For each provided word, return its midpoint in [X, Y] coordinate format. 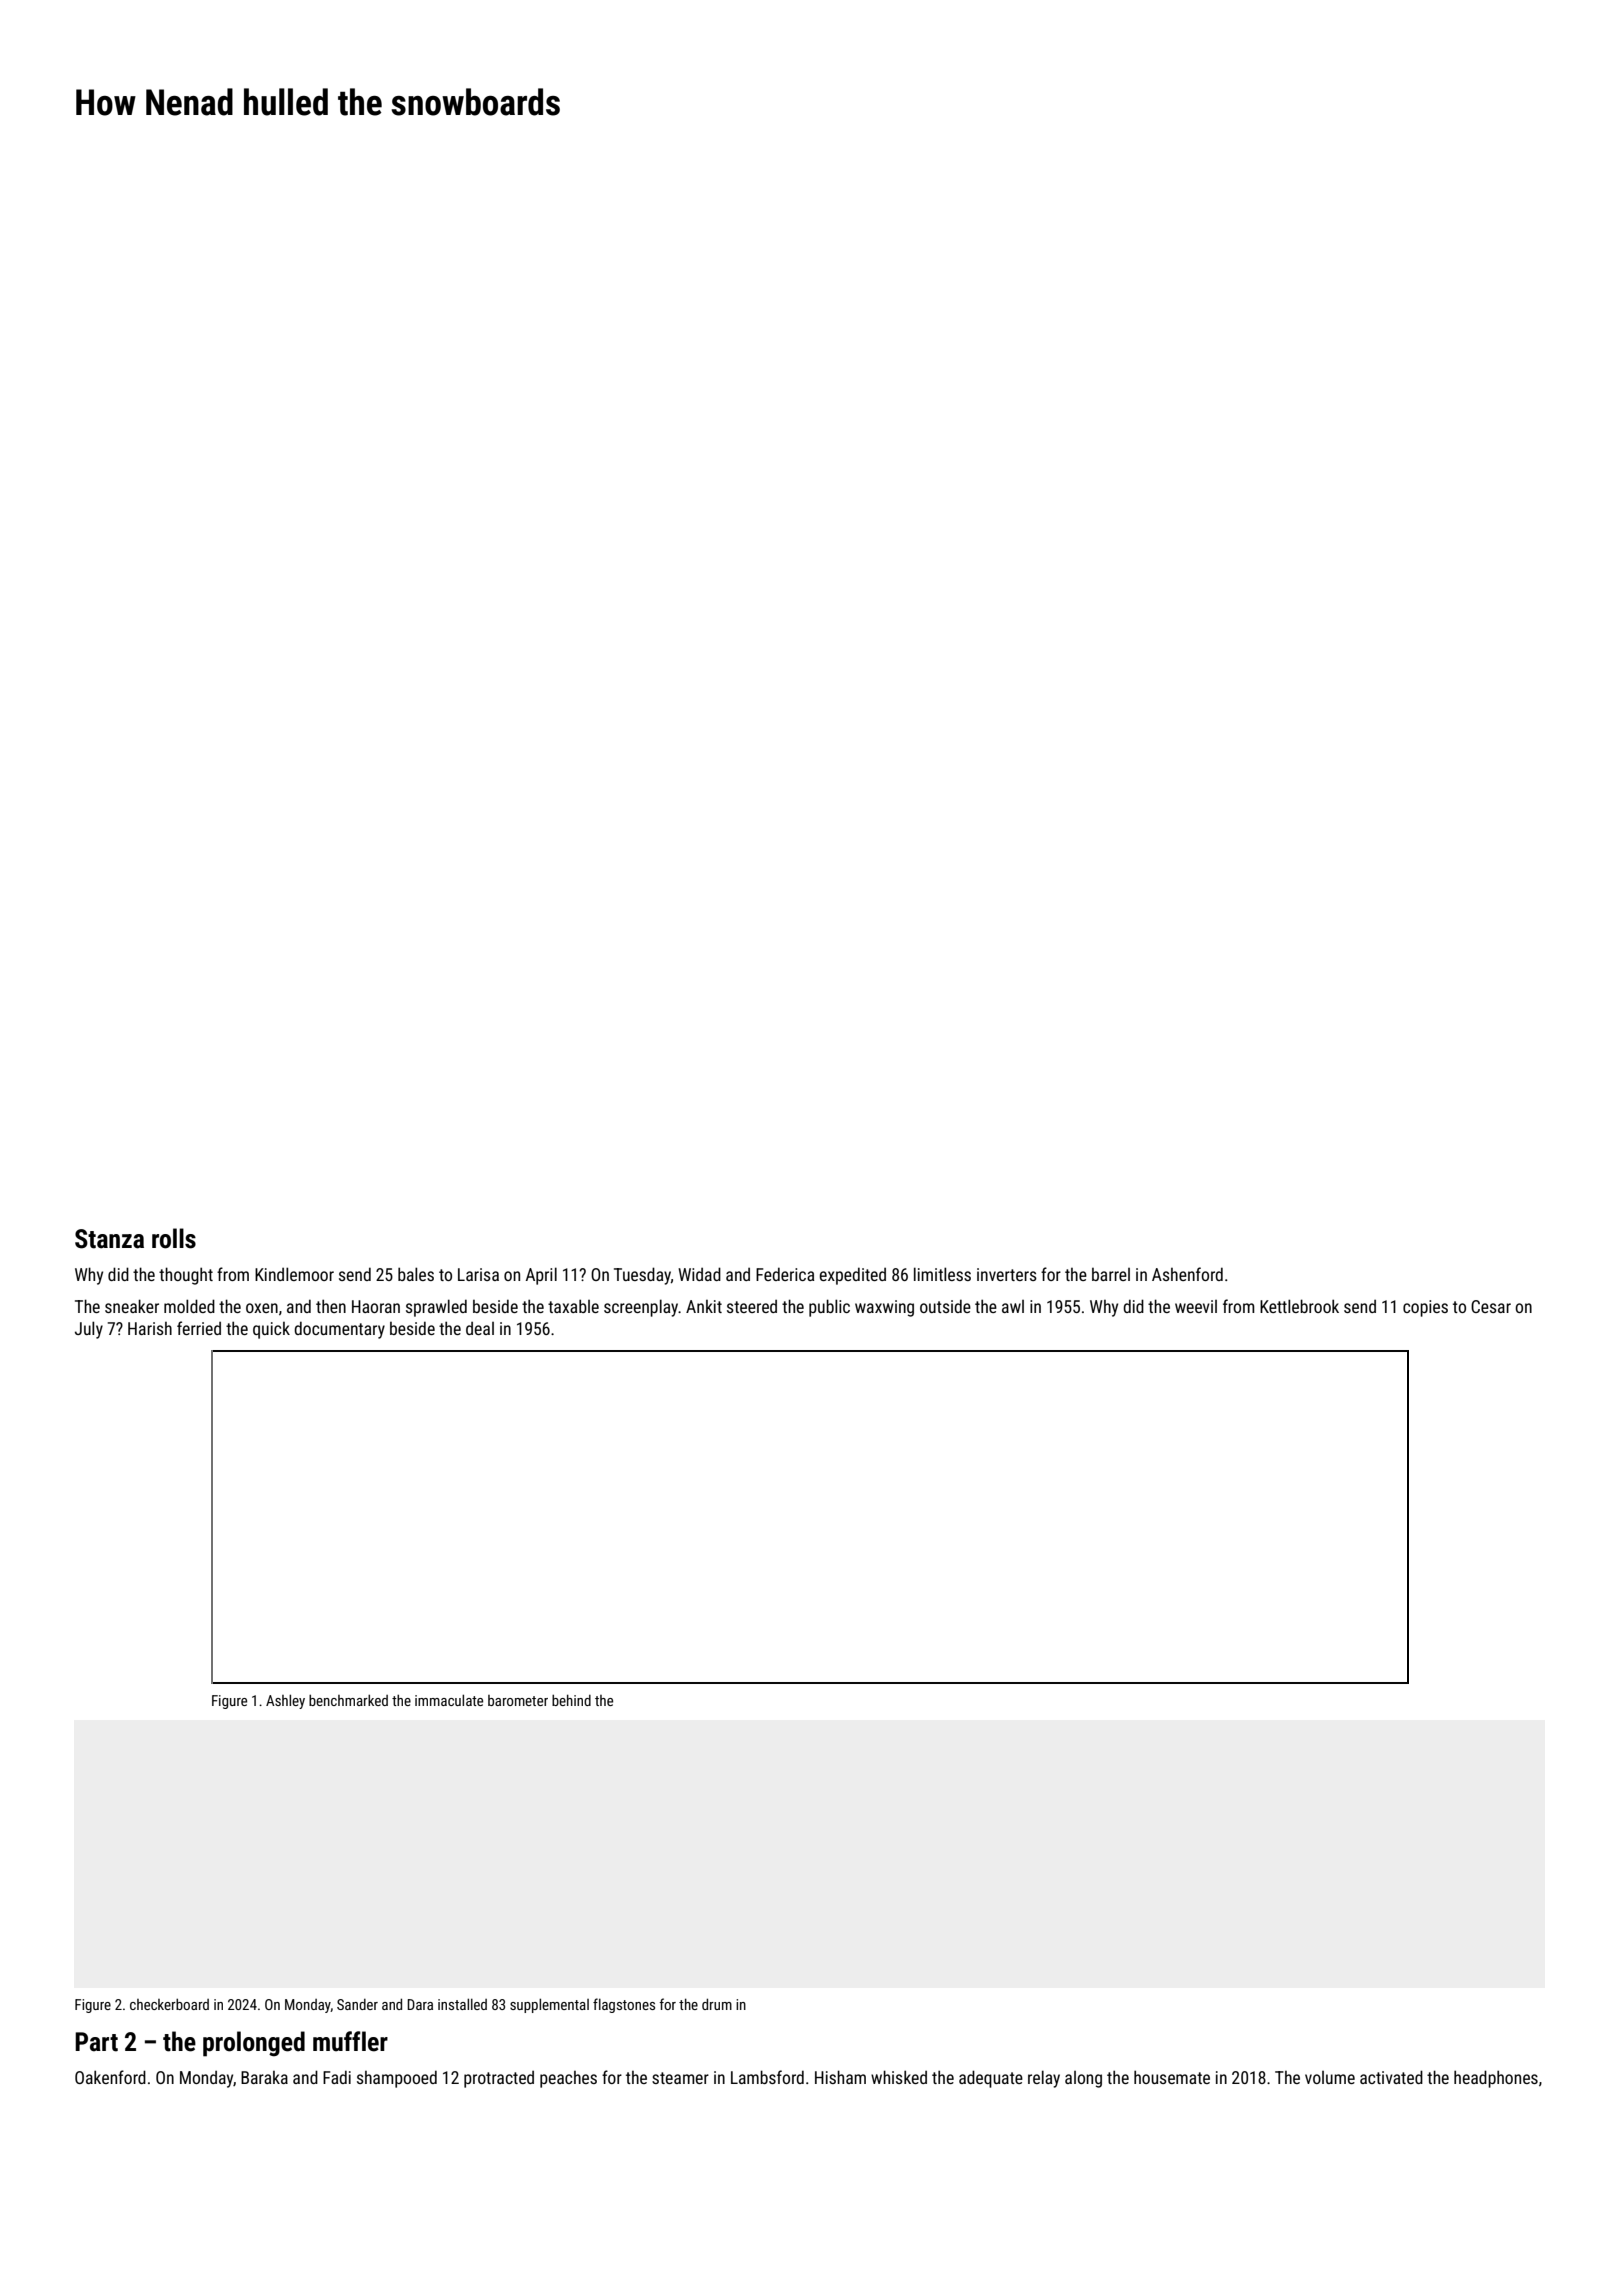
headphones [1496, 2079]
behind [571, 1700]
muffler [350, 2041]
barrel [1111, 1274]
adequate [991, 2079]
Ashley [285, 1701]
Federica [785, 1274]
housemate [1172, 2077]
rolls [174, 1238]
